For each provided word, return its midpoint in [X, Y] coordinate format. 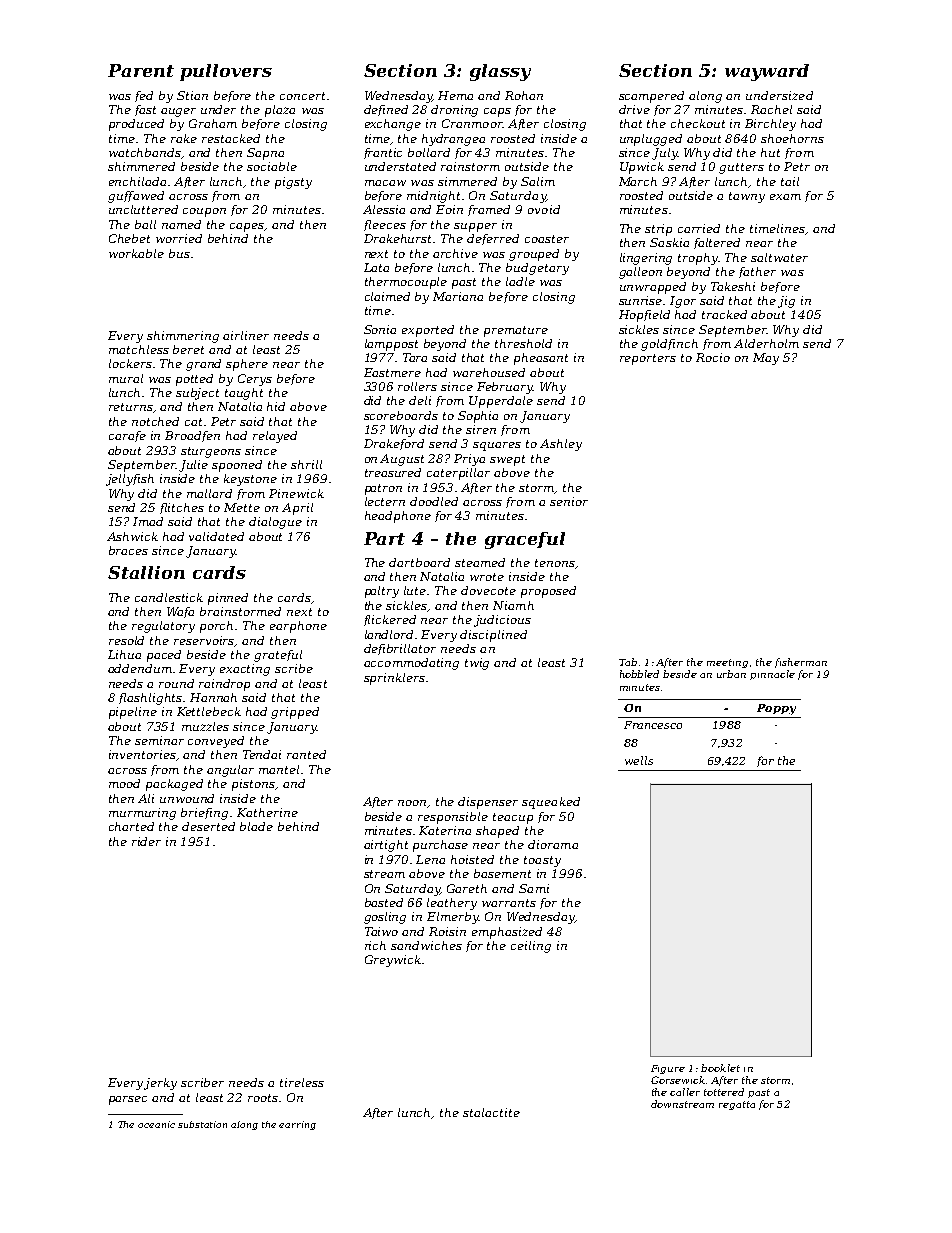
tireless [302, 1082]
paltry [382, 592]
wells [639, 760]
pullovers [226, 72]
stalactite [491, 1112]
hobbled [639, 674]
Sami [534, 888]
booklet [720, 1068]
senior [569, 501]
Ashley [561, 445]
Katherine [267, 812]
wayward [767, 72]
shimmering [183, 337]
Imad [148, 521]
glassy [500, 72]
